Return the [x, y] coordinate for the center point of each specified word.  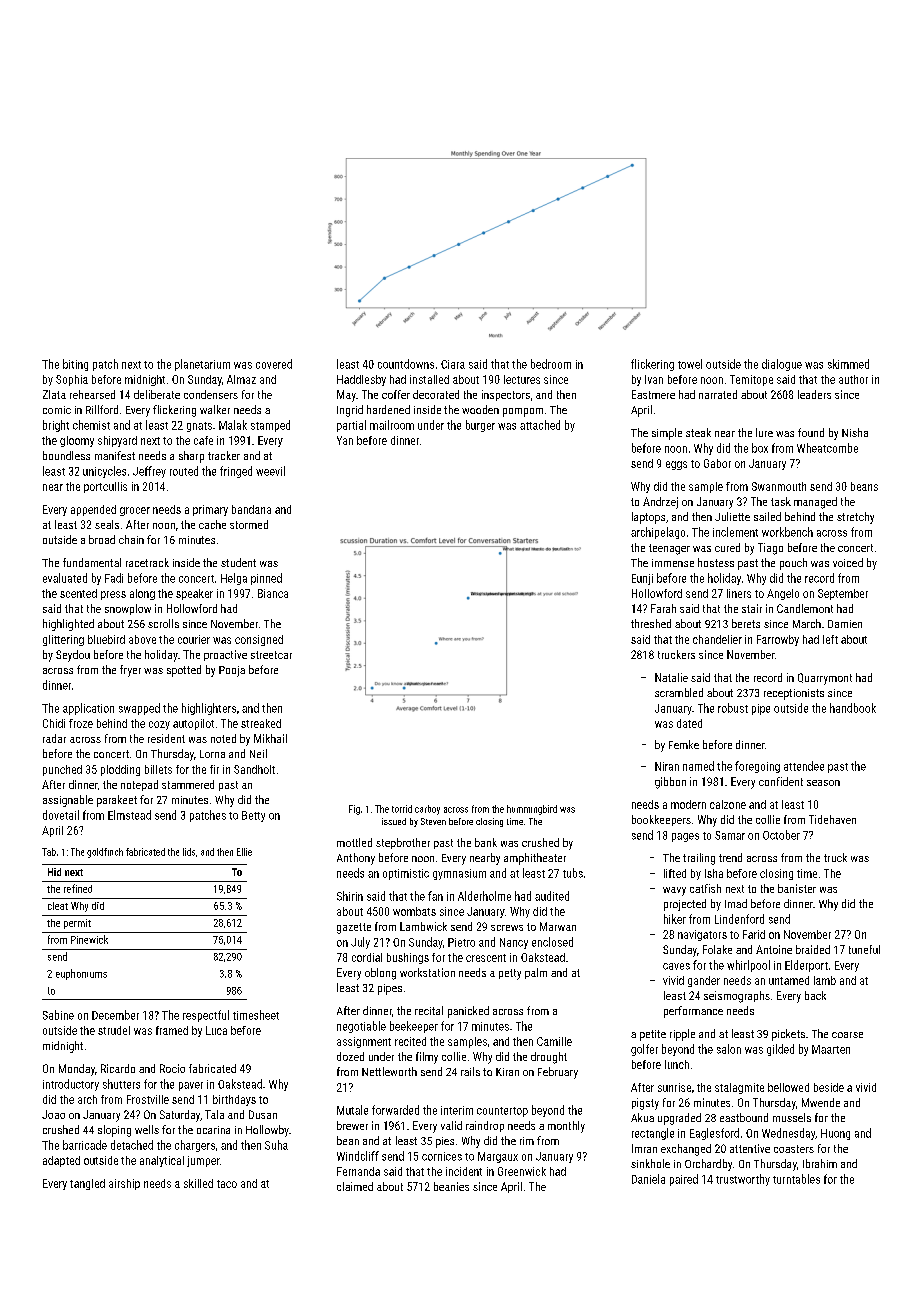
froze [81, 723]
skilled [198, 1183]
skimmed [848, 364]
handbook [853, 708]
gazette [354, 928]
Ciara [453, 364]
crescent [486, 958]
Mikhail [270, 738]
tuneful [864, 949]
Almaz [241, 379]
